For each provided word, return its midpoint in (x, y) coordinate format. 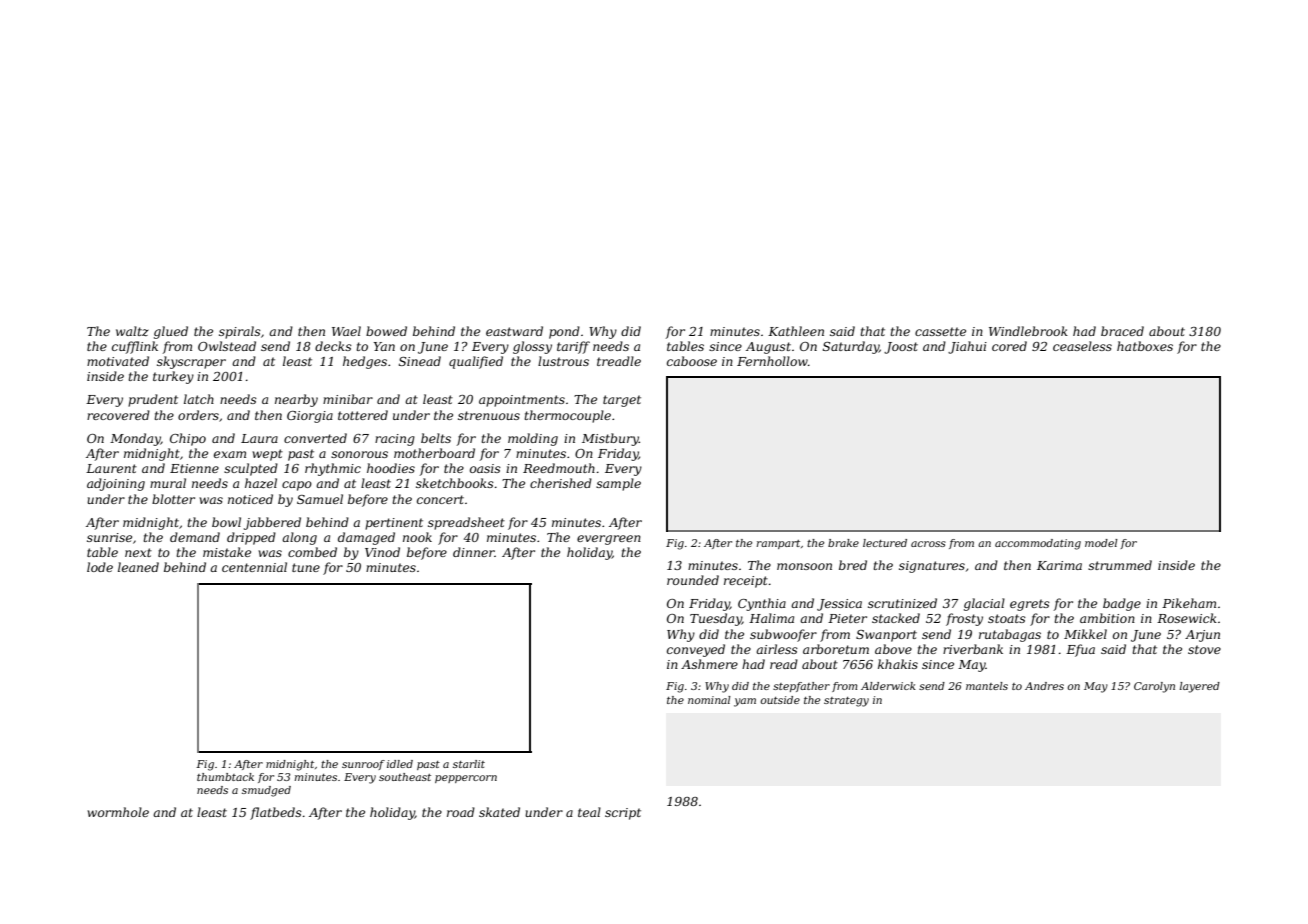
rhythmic (333, 469)
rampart (778, 544)
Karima (1059, 565)
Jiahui (967, 347)
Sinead (420, 361)
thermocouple (568, 416)
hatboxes (1145, 346)
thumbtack (225, 777)
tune (306, 567)
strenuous (489, 415)
